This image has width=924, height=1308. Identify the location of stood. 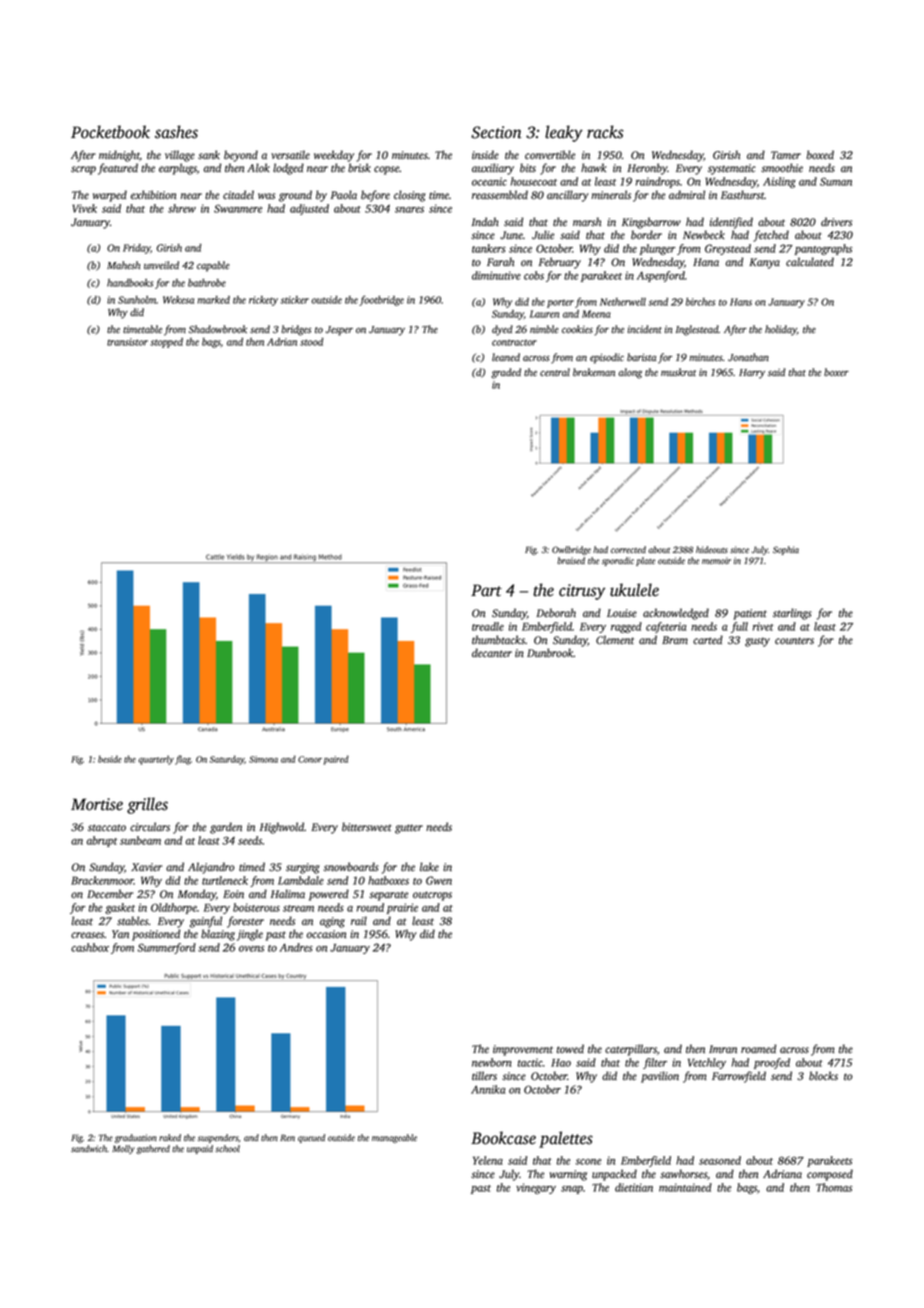
(312, 342).
